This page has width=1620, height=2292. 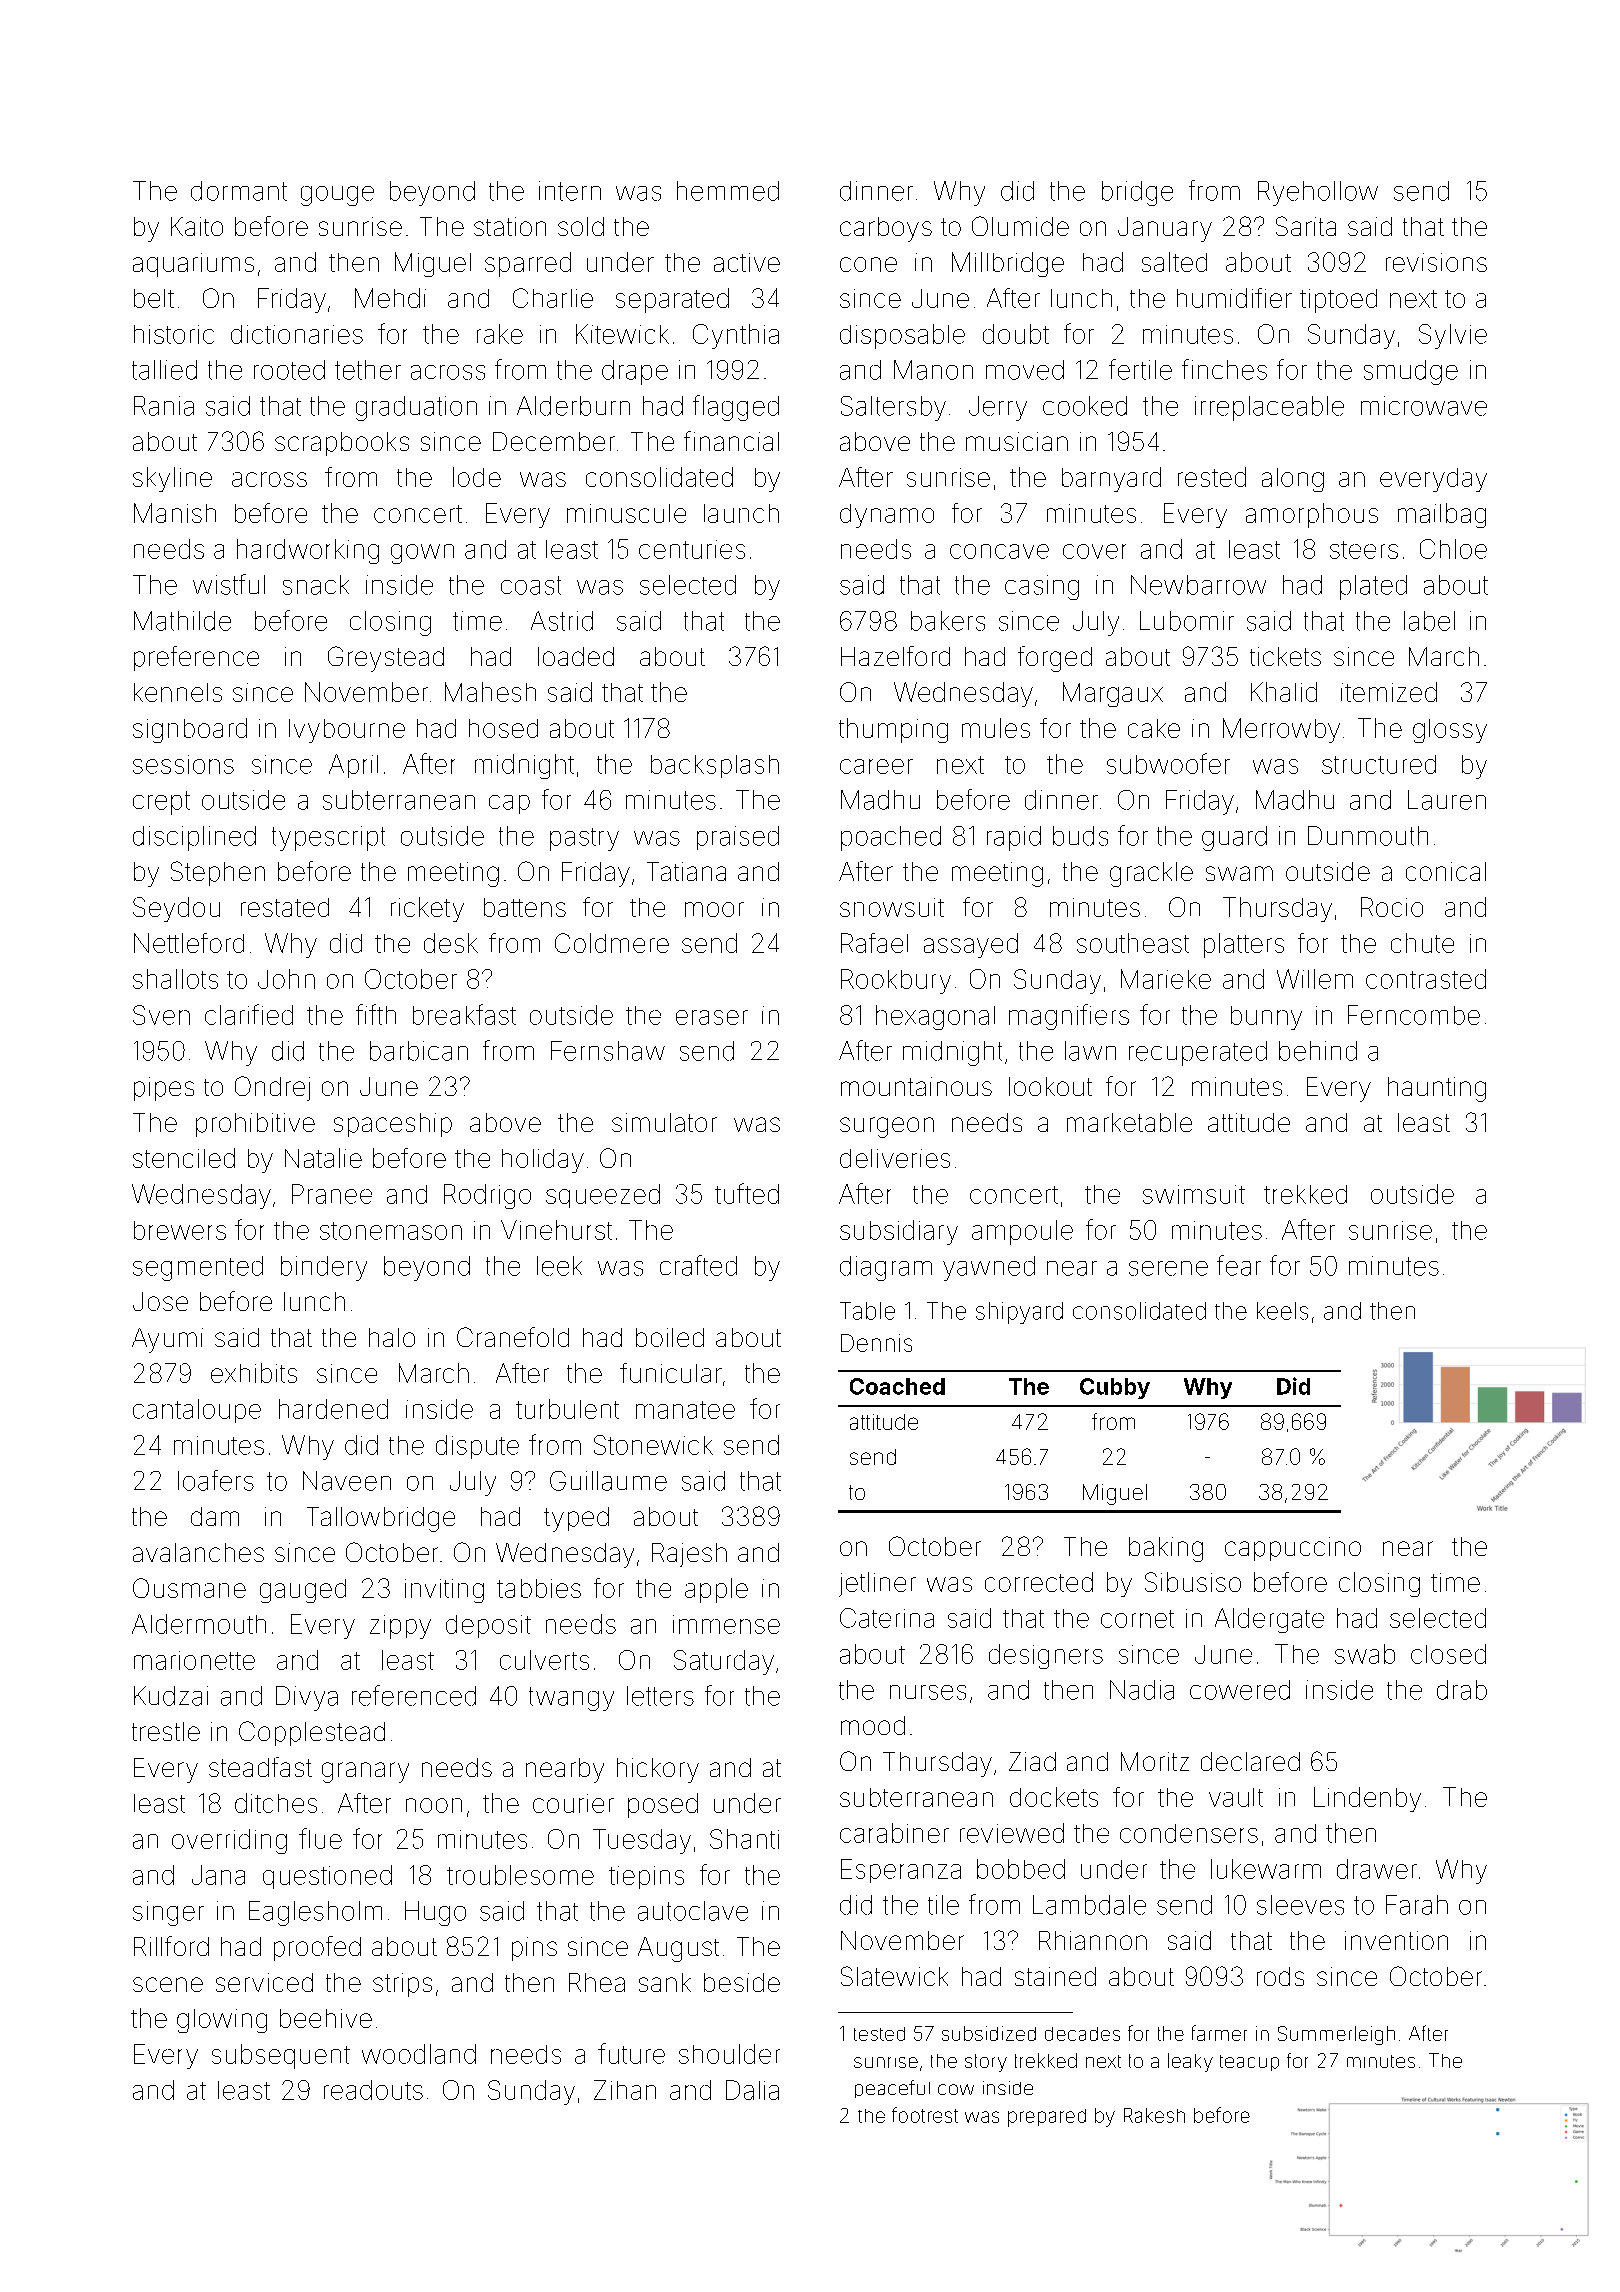 I want to click on Ondrej, so click(x=272, y=1088).
